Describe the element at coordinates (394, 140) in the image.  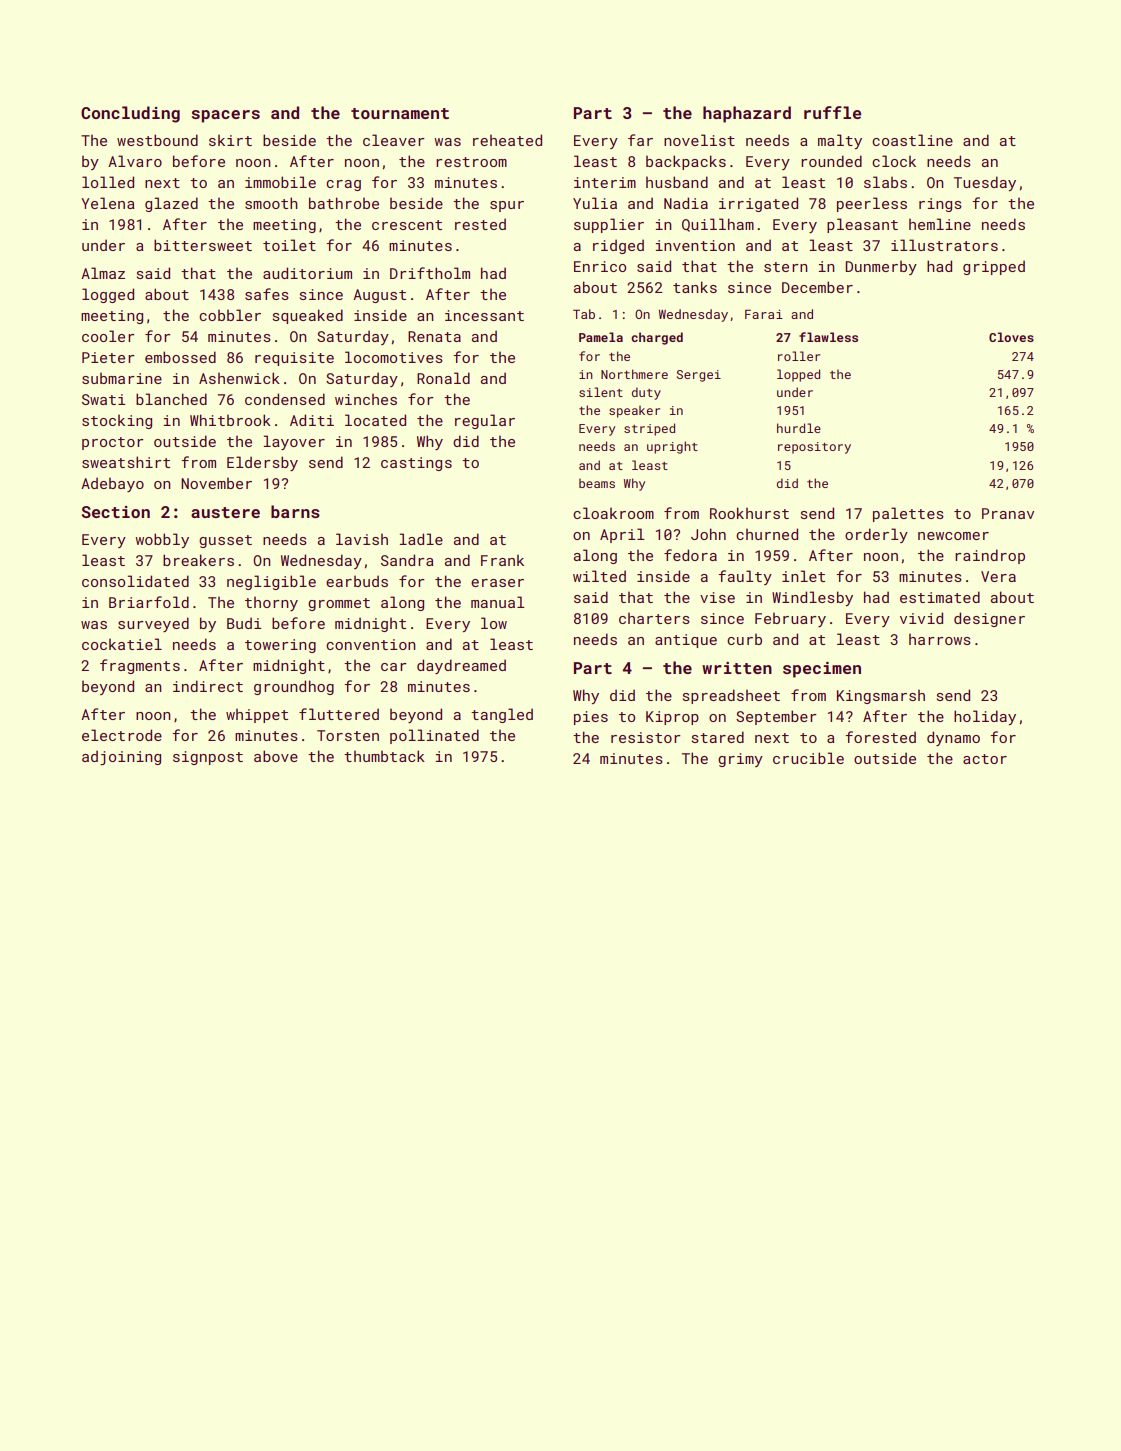
I see `cleaver` at that location.
